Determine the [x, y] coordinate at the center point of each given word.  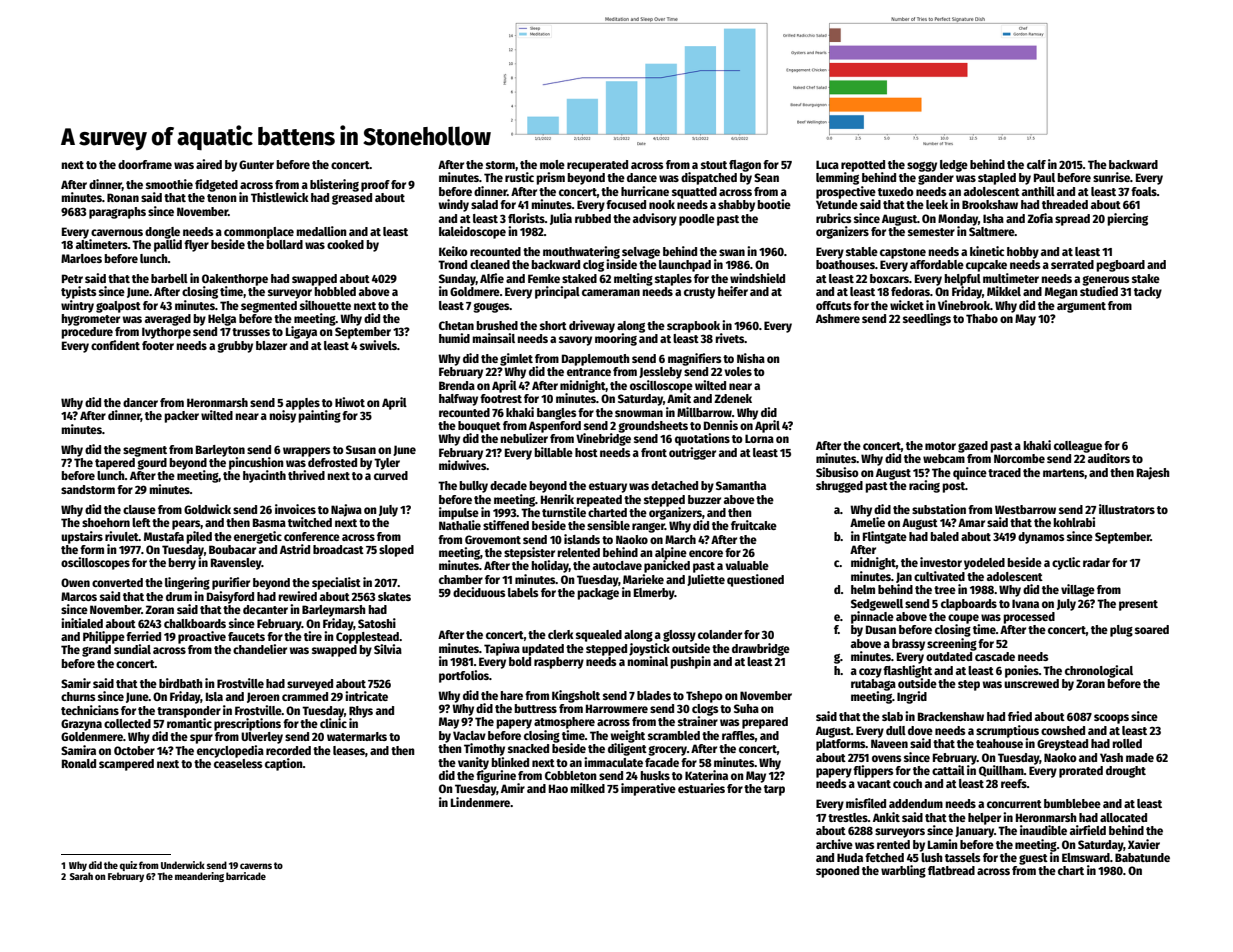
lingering [187, 583]
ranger [648, 528]
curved [391, 475]
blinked [510, 762]
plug [1121, 631]
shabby [736, 206]
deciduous [479, 592]
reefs [1014, 783]
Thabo [982, 318]
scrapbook [693, 327]
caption [284, 764]
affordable [937, 264]
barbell [169, 278]
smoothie [169, 184]
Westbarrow [1025, 509]
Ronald [79, 763]
